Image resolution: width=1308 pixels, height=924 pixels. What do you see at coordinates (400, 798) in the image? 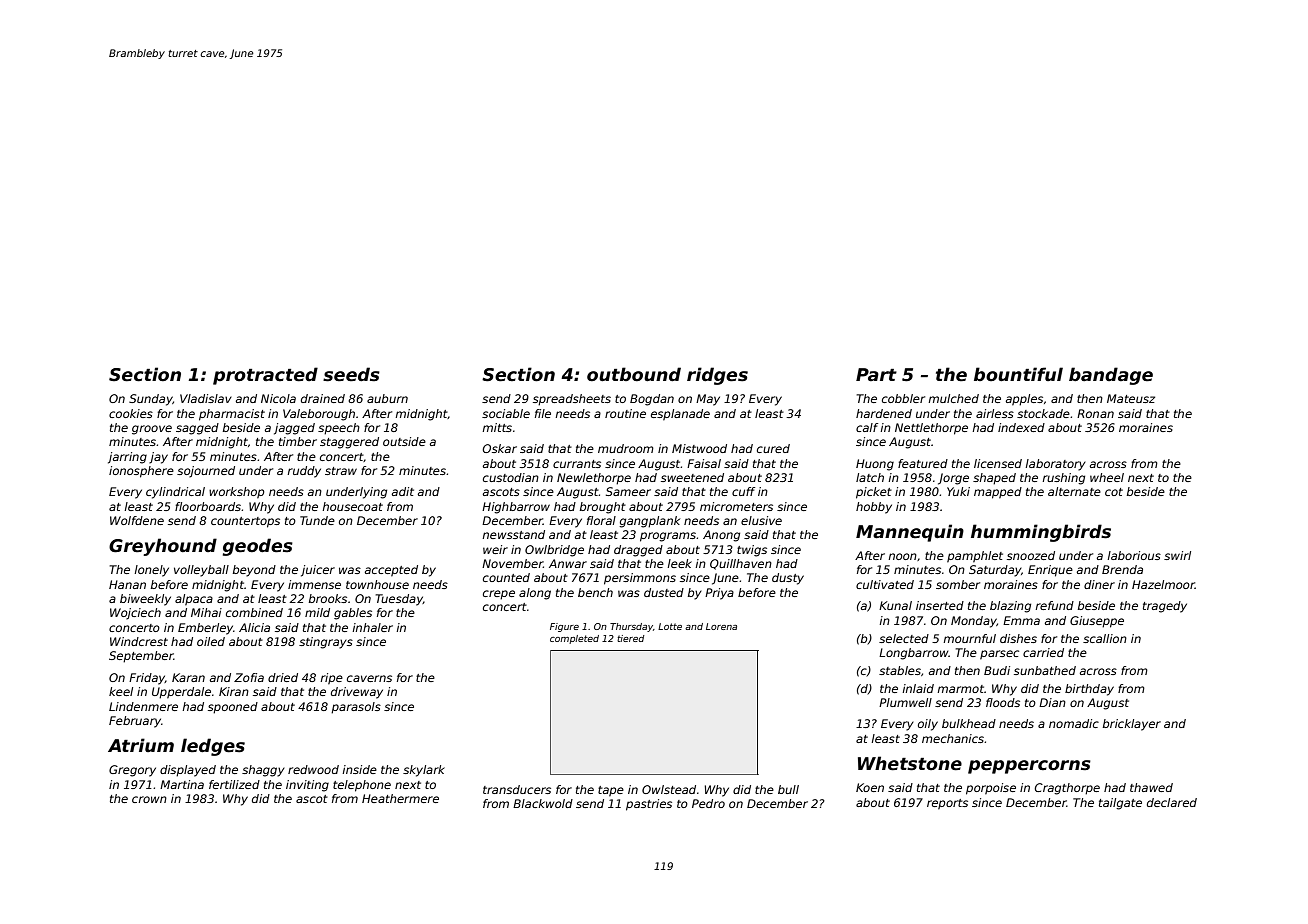
I see `Heathermere` at bounding box center [400, 798].
